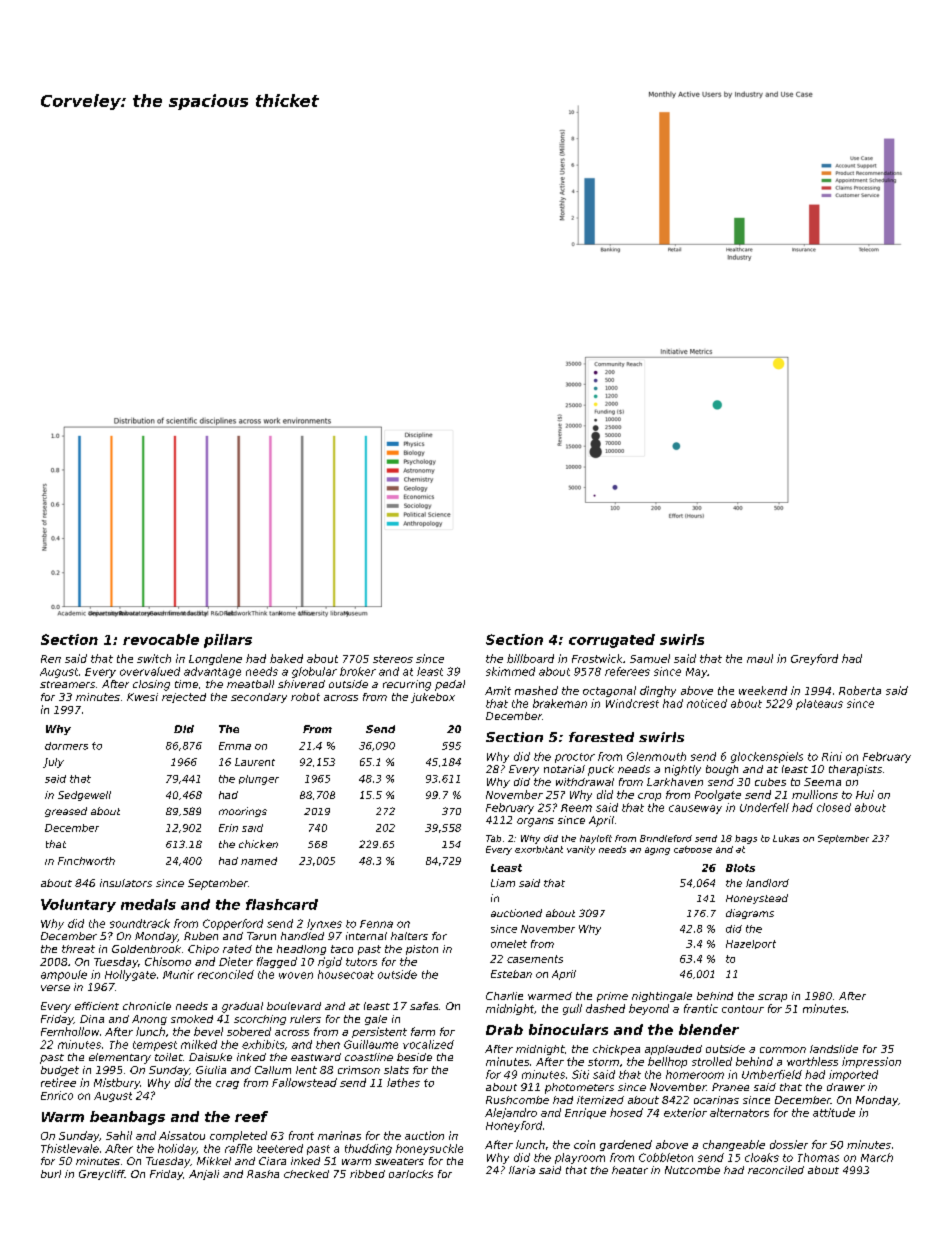 The height and width of the screenshot is (1233, 952). Describe the element at coordinates (342, 949) in the screenshot. I see `taco` at that location.
